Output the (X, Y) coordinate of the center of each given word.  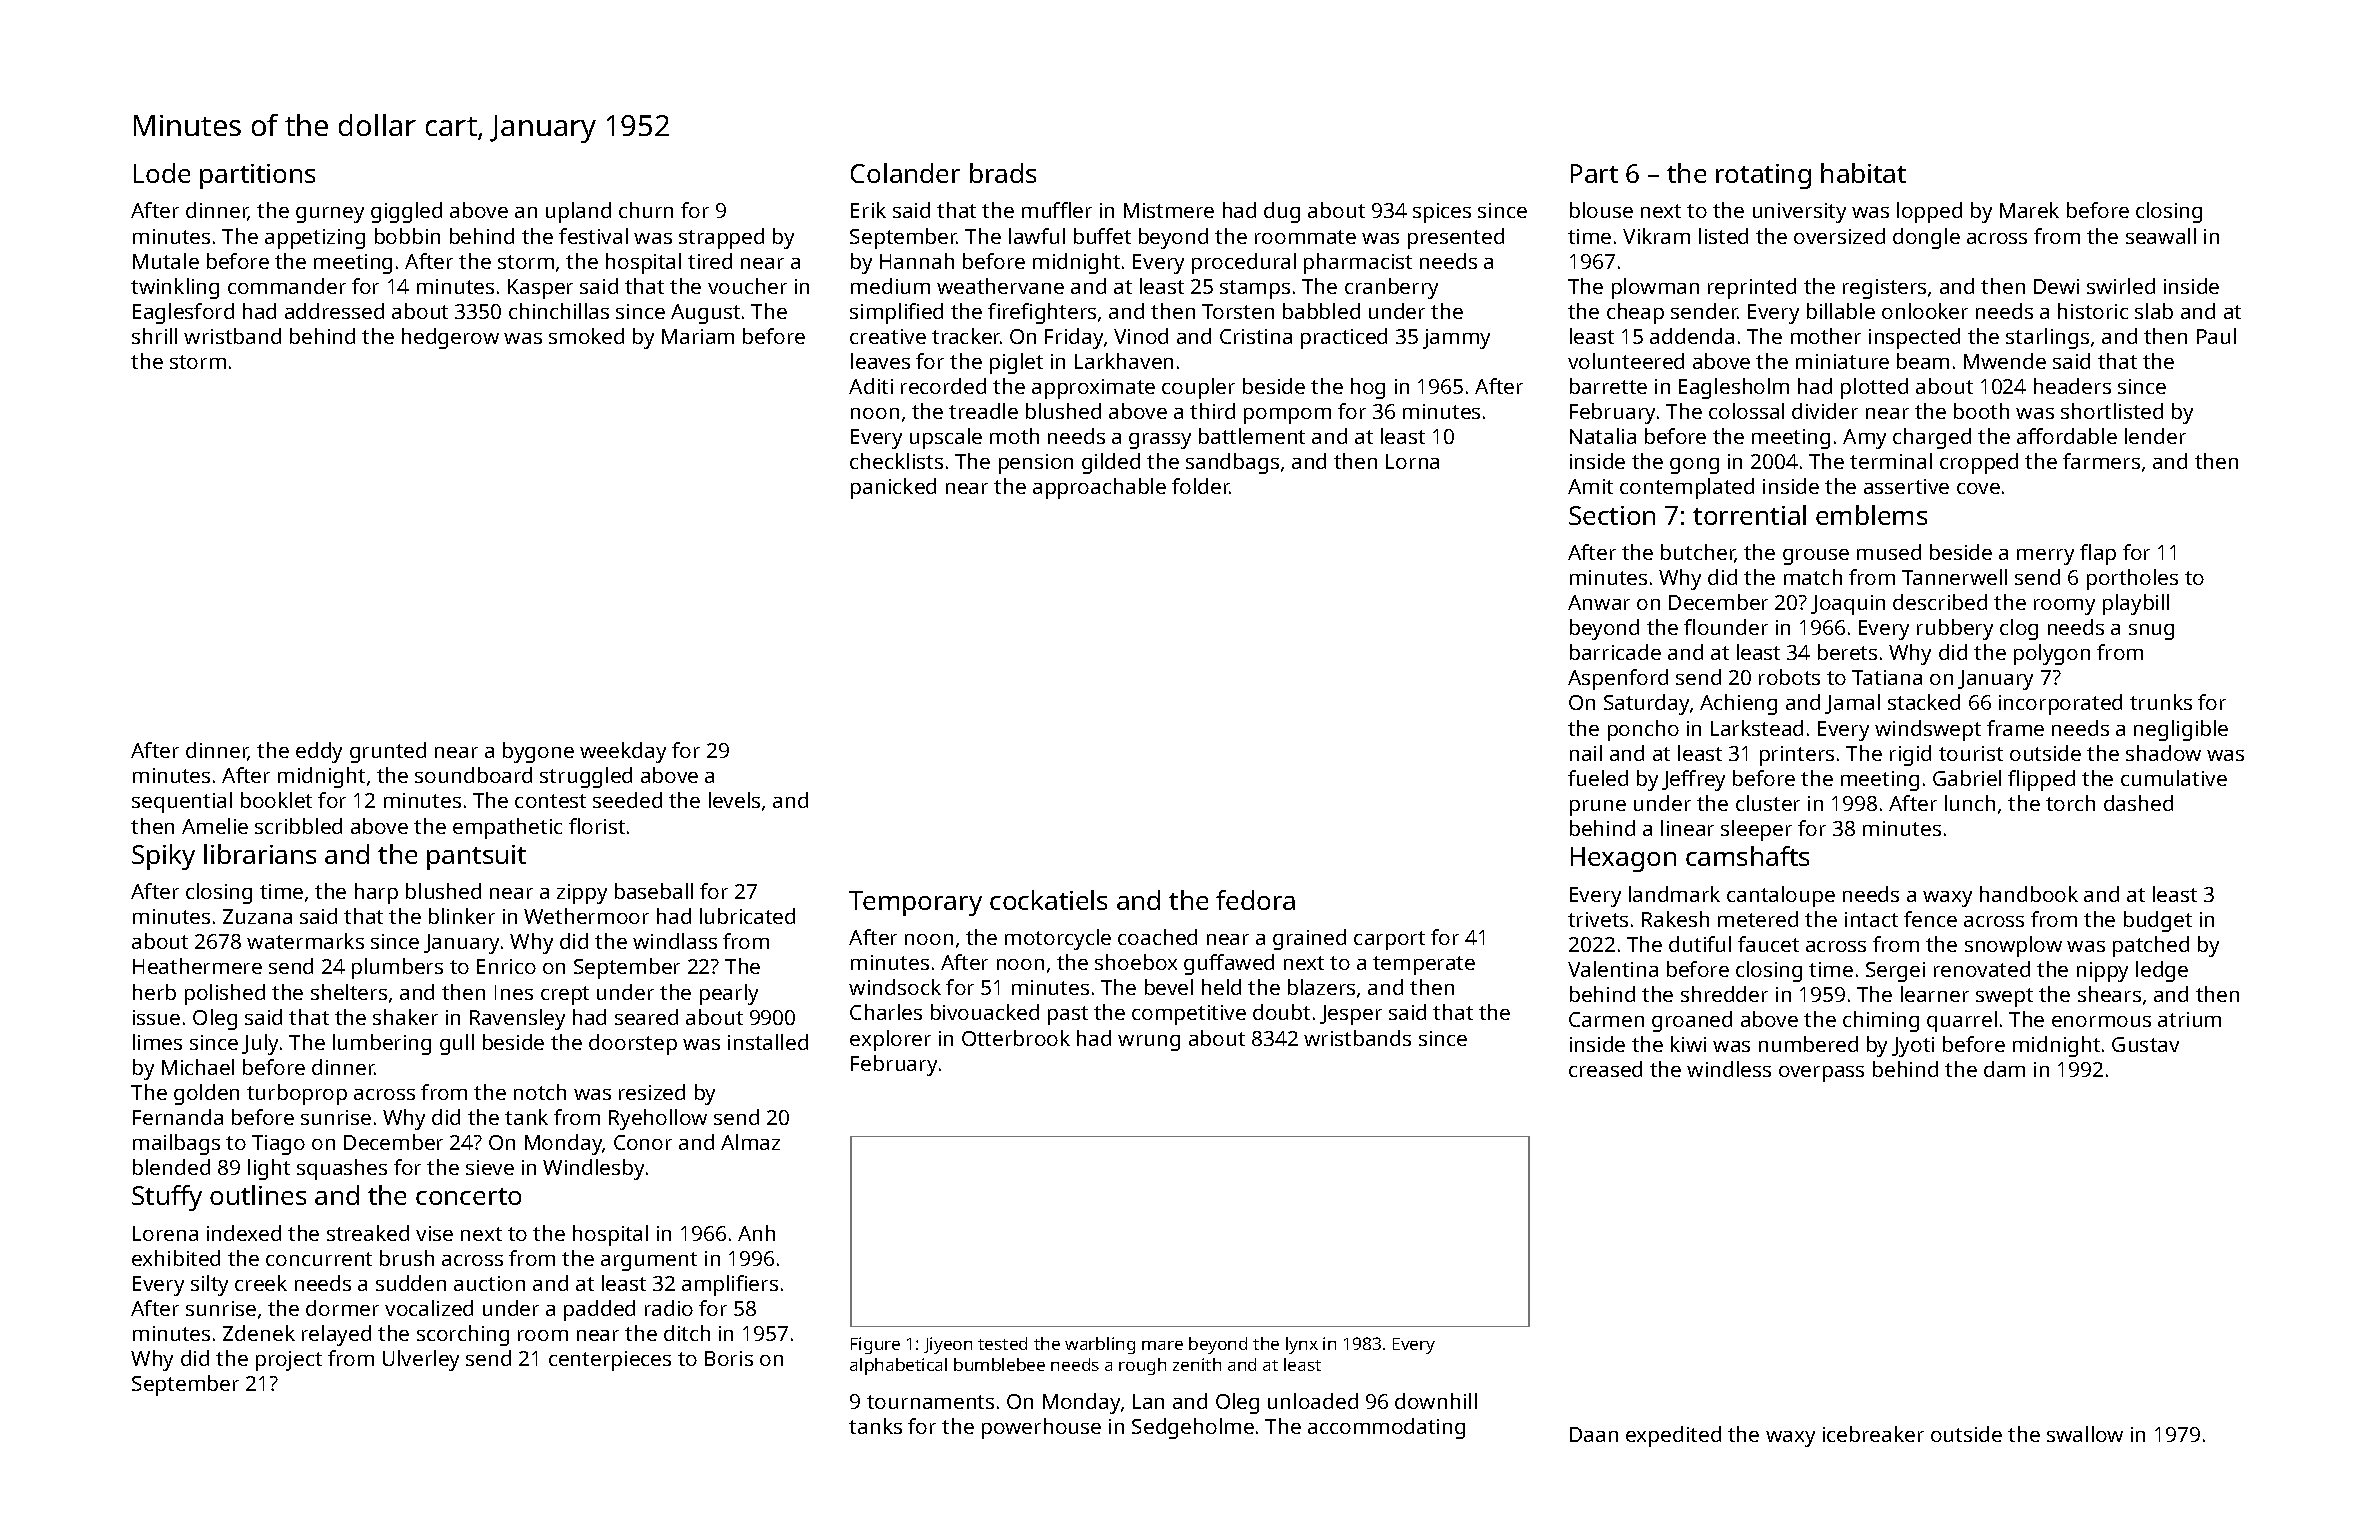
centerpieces (610, 1361)
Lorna (1412, 461)
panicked (893, 488)
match (1813, 577)
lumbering (382, 1044)
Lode (162, 173)
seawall (2161, 236)
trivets (1598, 919)
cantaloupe (1781, 896)
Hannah (917, 261)
